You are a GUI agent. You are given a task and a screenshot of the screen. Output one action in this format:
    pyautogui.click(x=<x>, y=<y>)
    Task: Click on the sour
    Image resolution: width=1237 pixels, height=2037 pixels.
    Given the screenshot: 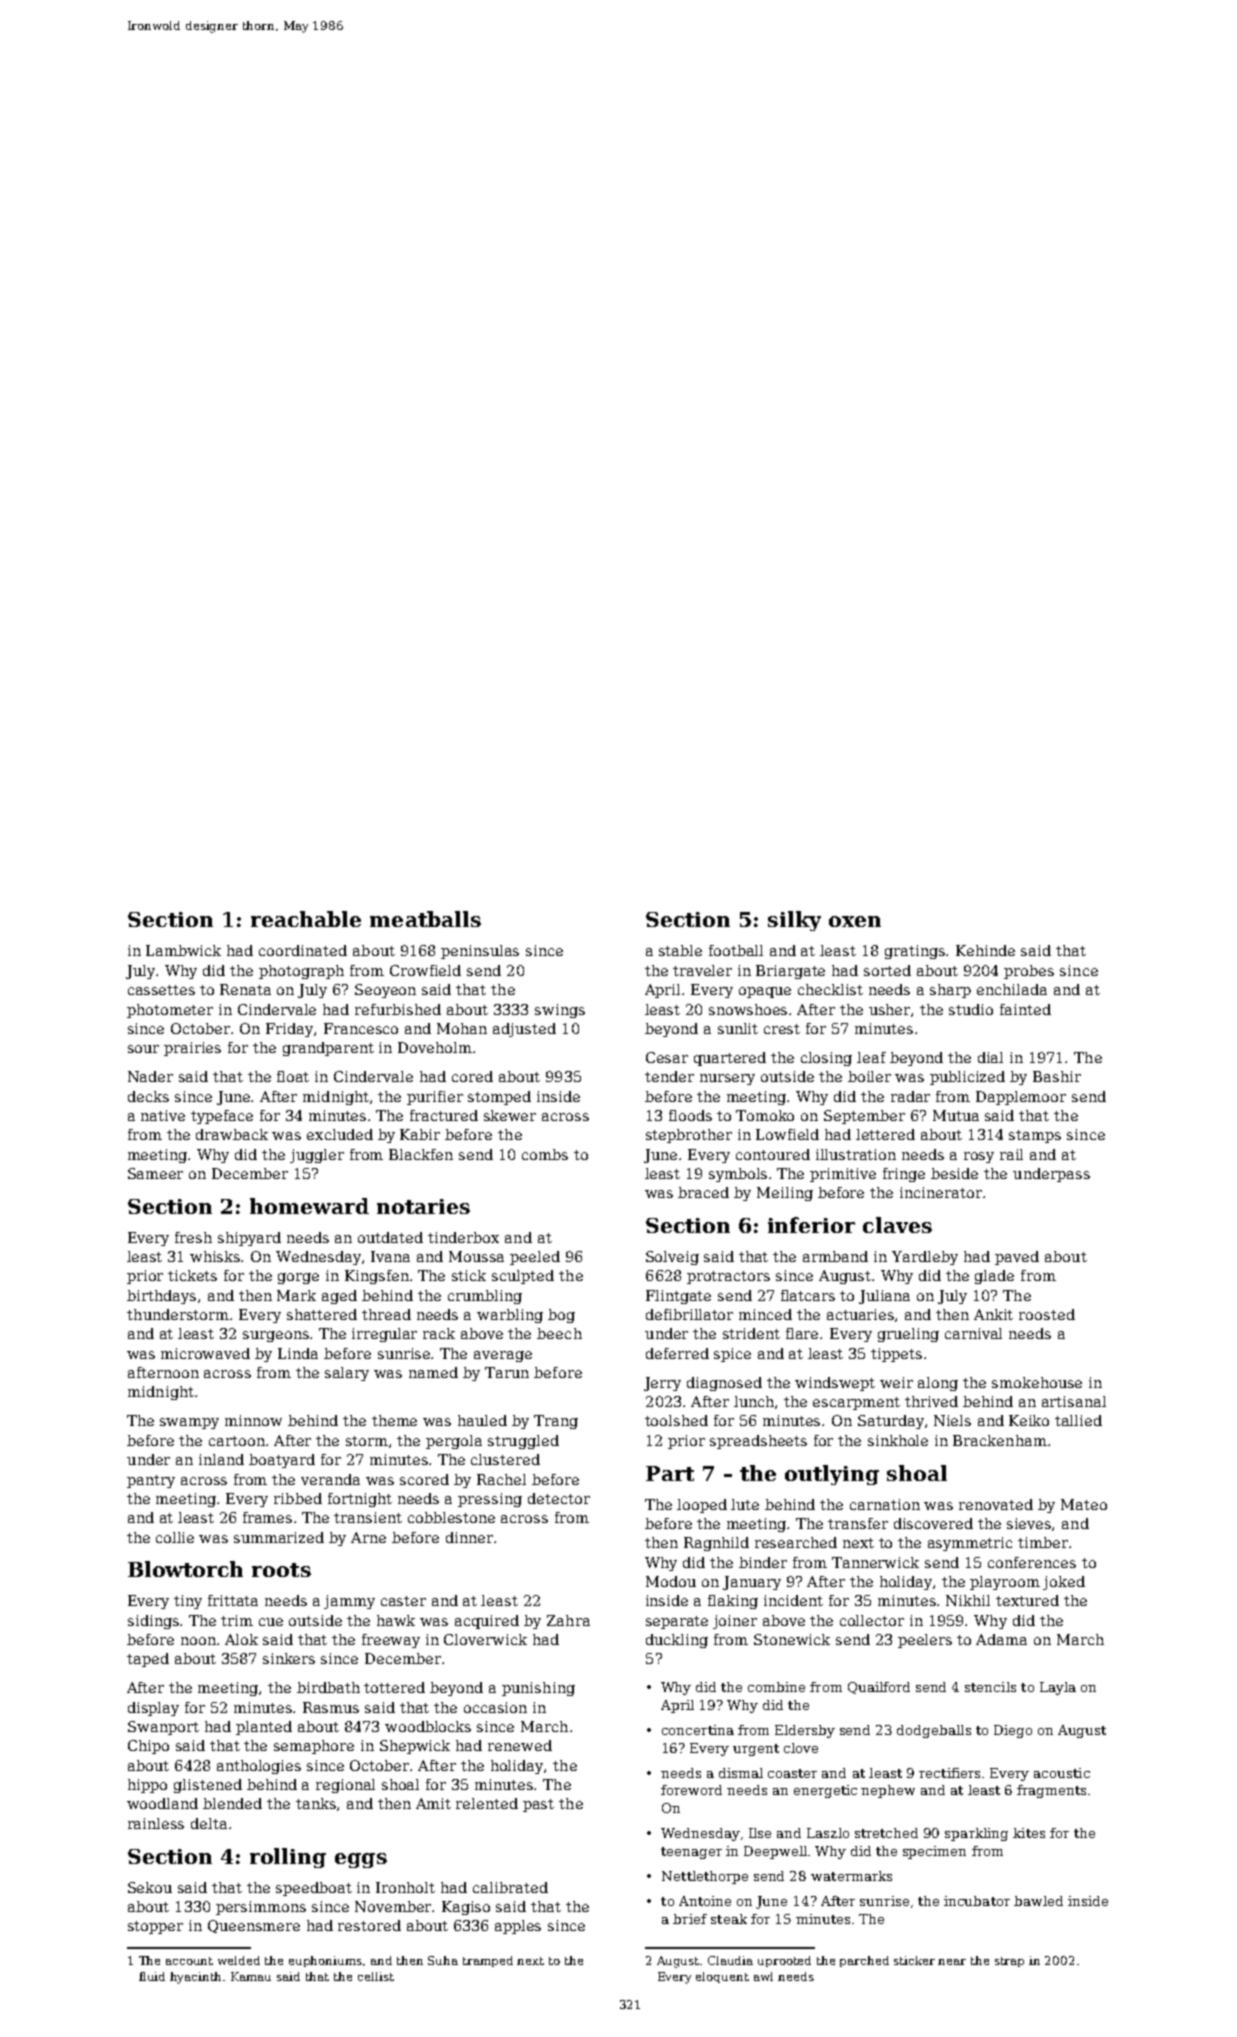 What is the action you would take?
    pyautogui.click(x=143, y=1049)
